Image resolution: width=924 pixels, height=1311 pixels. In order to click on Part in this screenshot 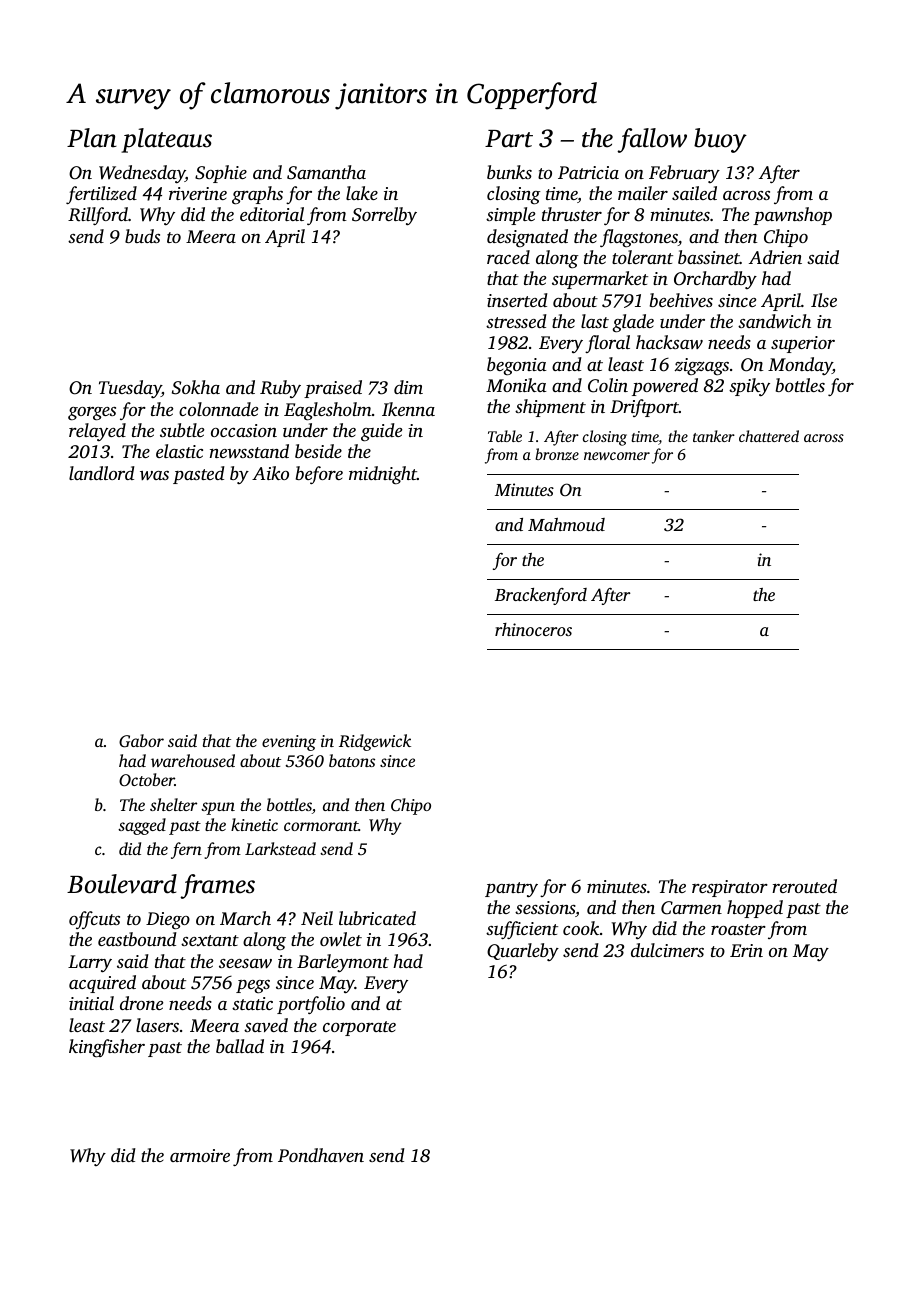, I will do `click(509, 139)`.
